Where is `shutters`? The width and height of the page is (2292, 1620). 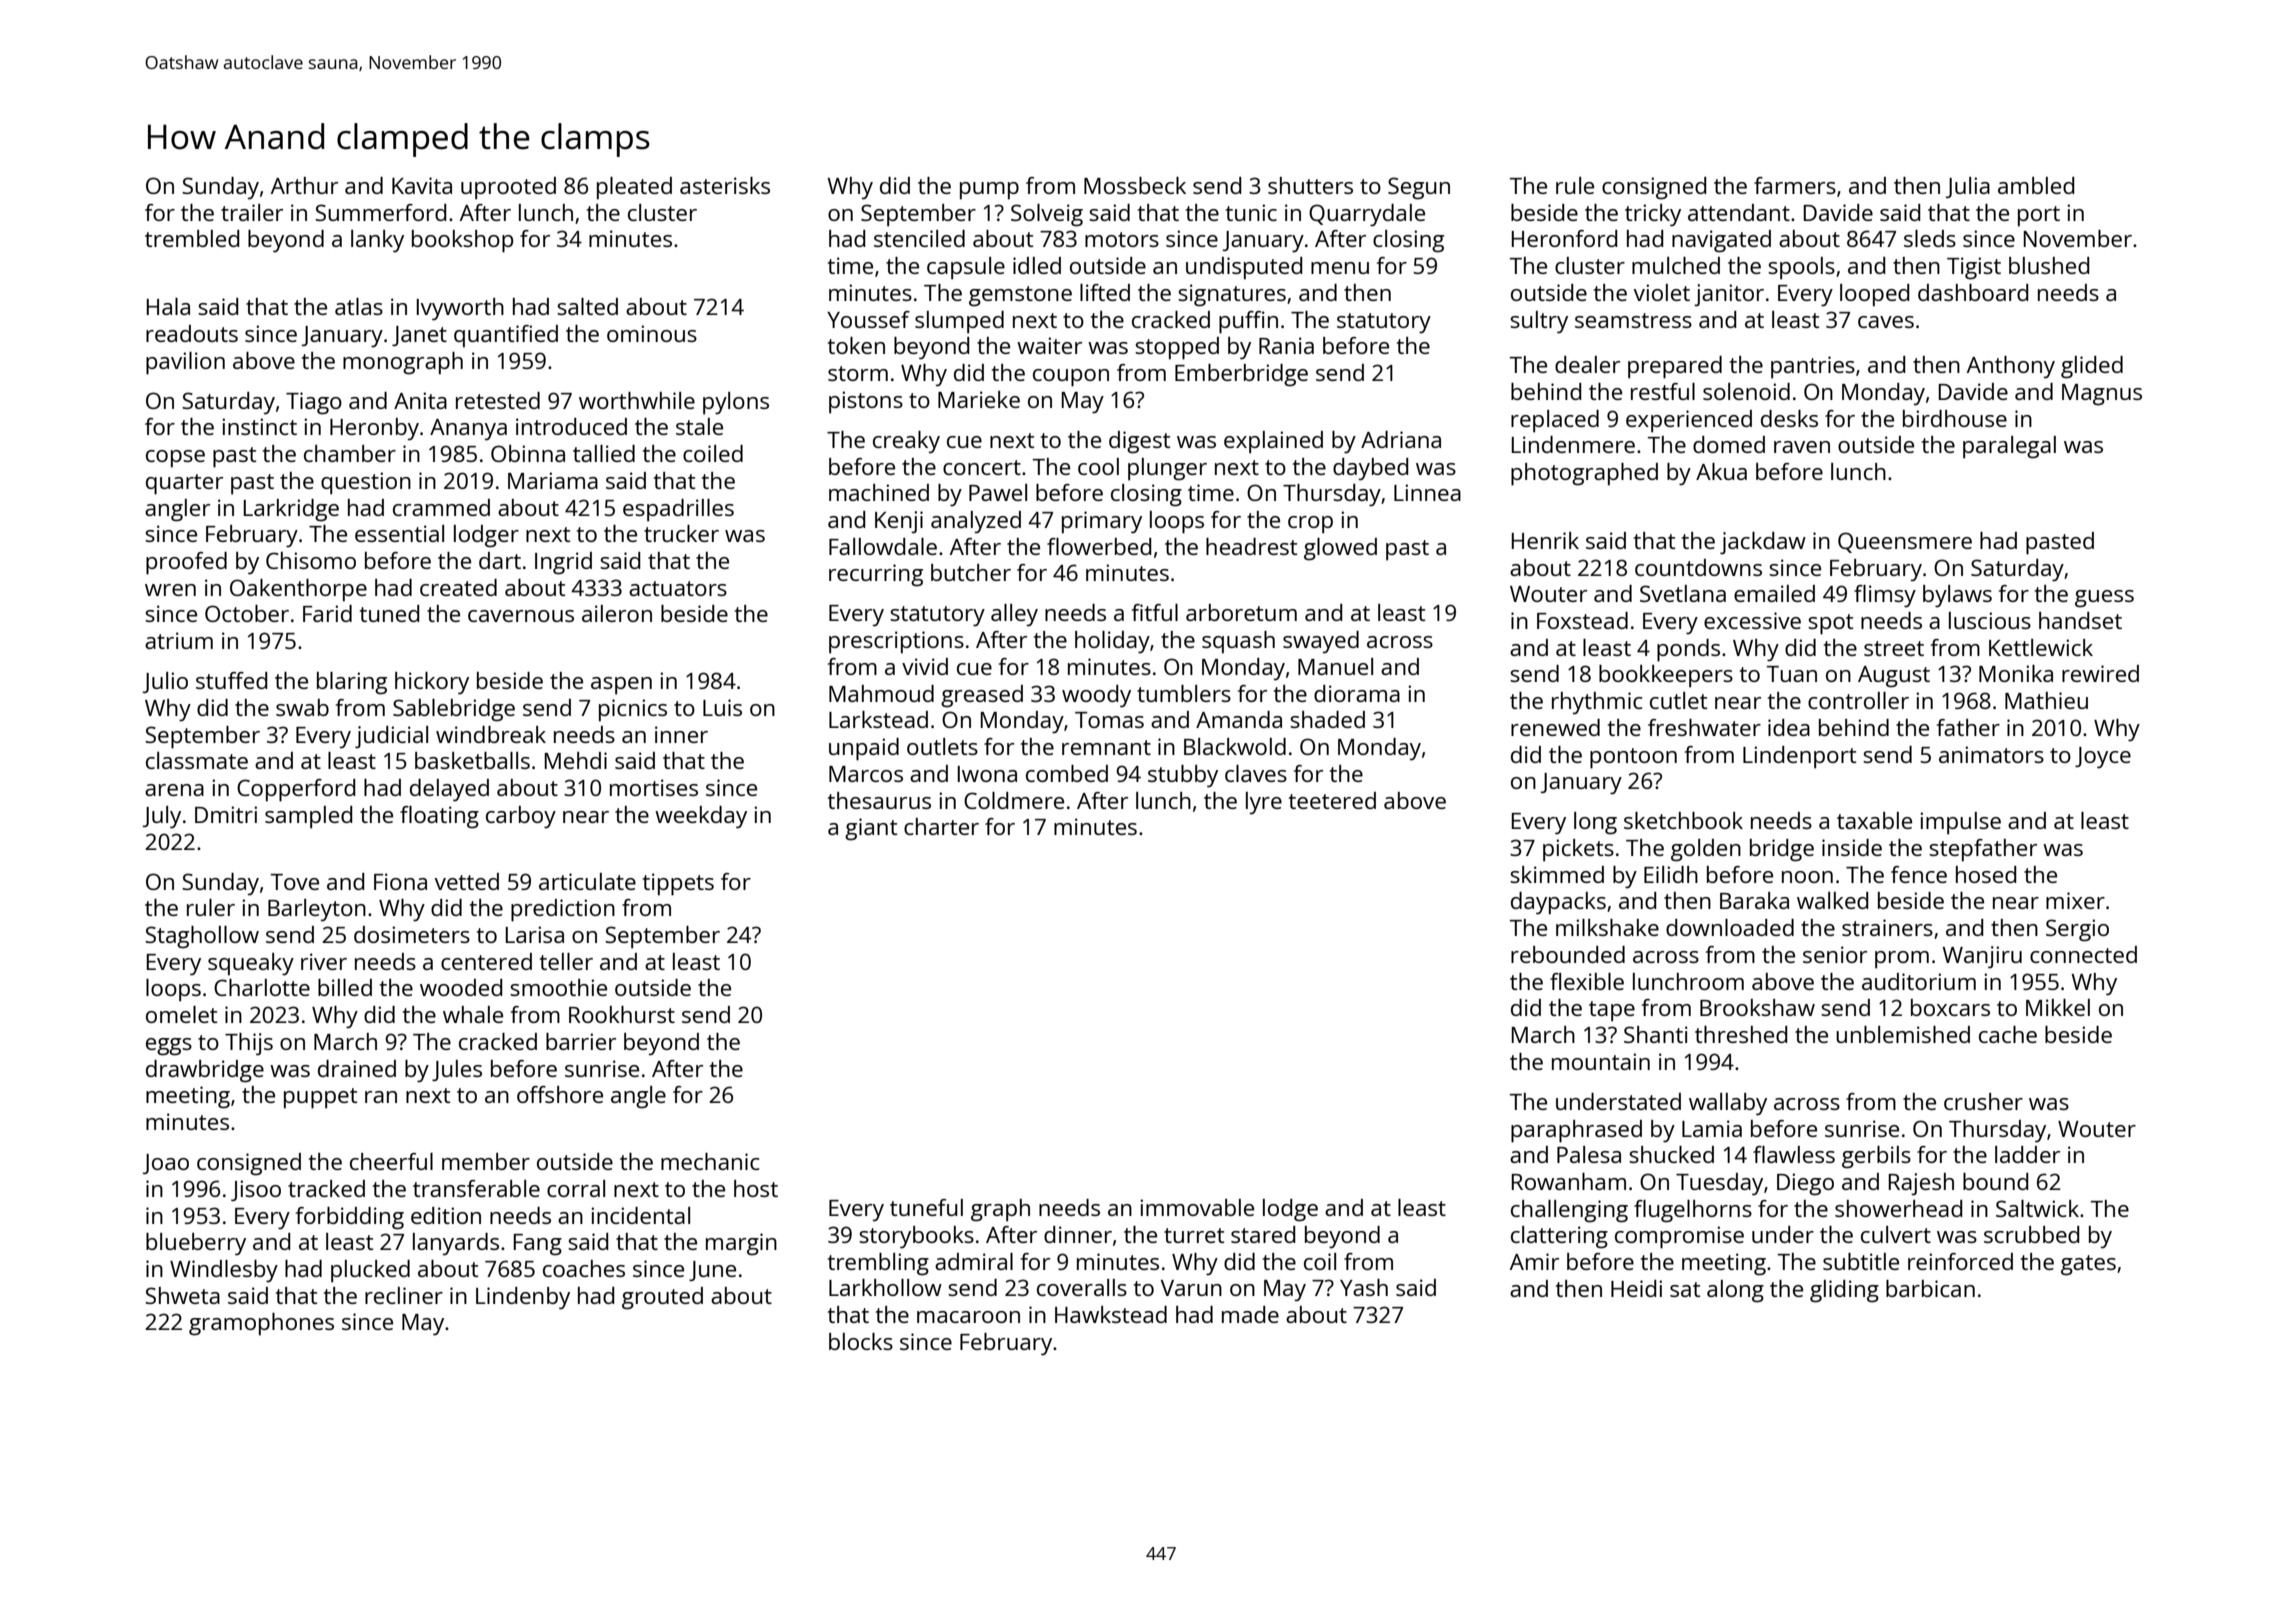
shutters is located at coordinates (1310, 185).
